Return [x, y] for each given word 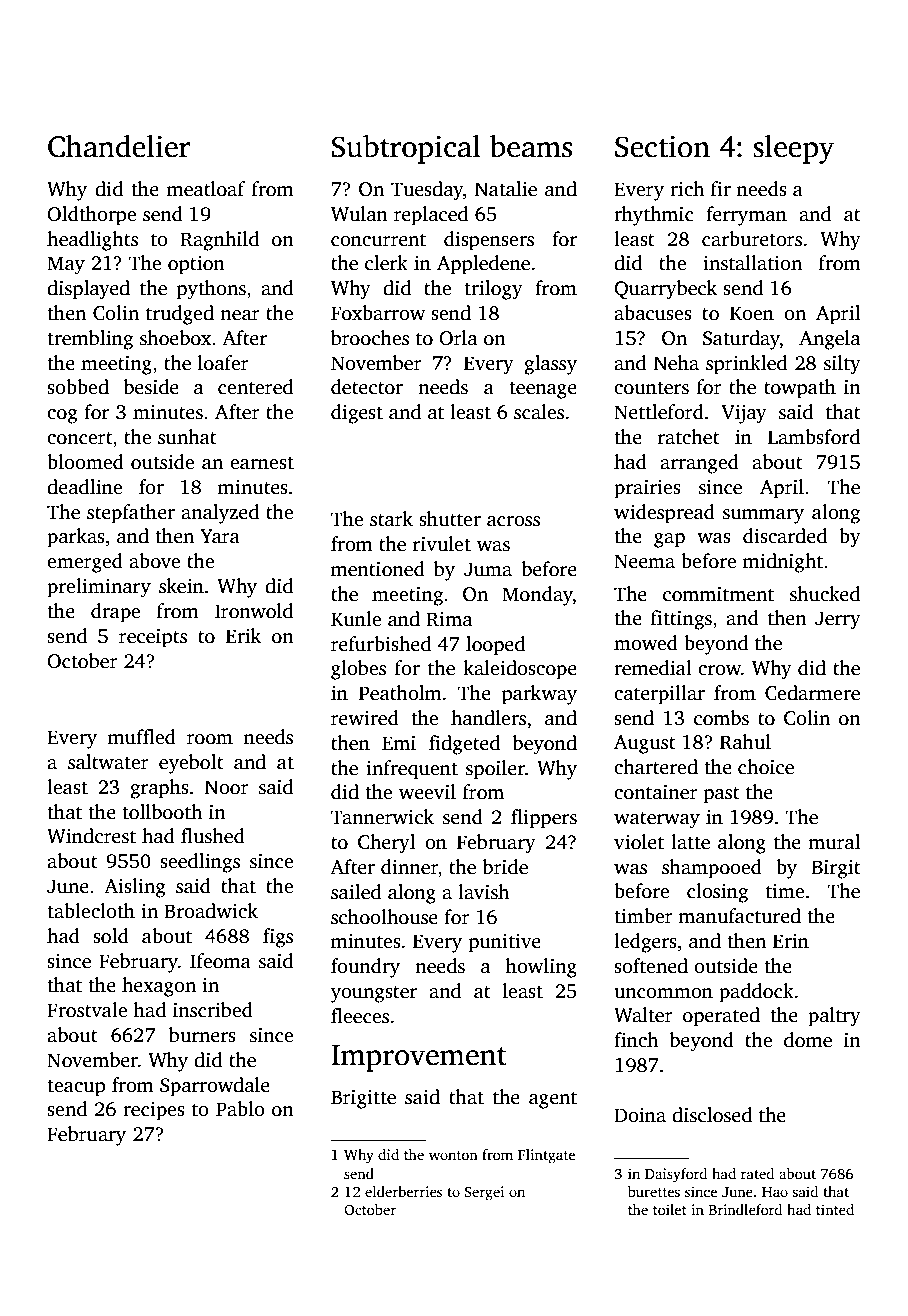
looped [495, 646]
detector [367, 387]
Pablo [240, 1109]
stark [391, 519]
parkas [76, 538]
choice [766, 767]
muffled [142, 737]
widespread [664, 514]
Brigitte [363, 1099]
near [240, 315]
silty [842, 365]
